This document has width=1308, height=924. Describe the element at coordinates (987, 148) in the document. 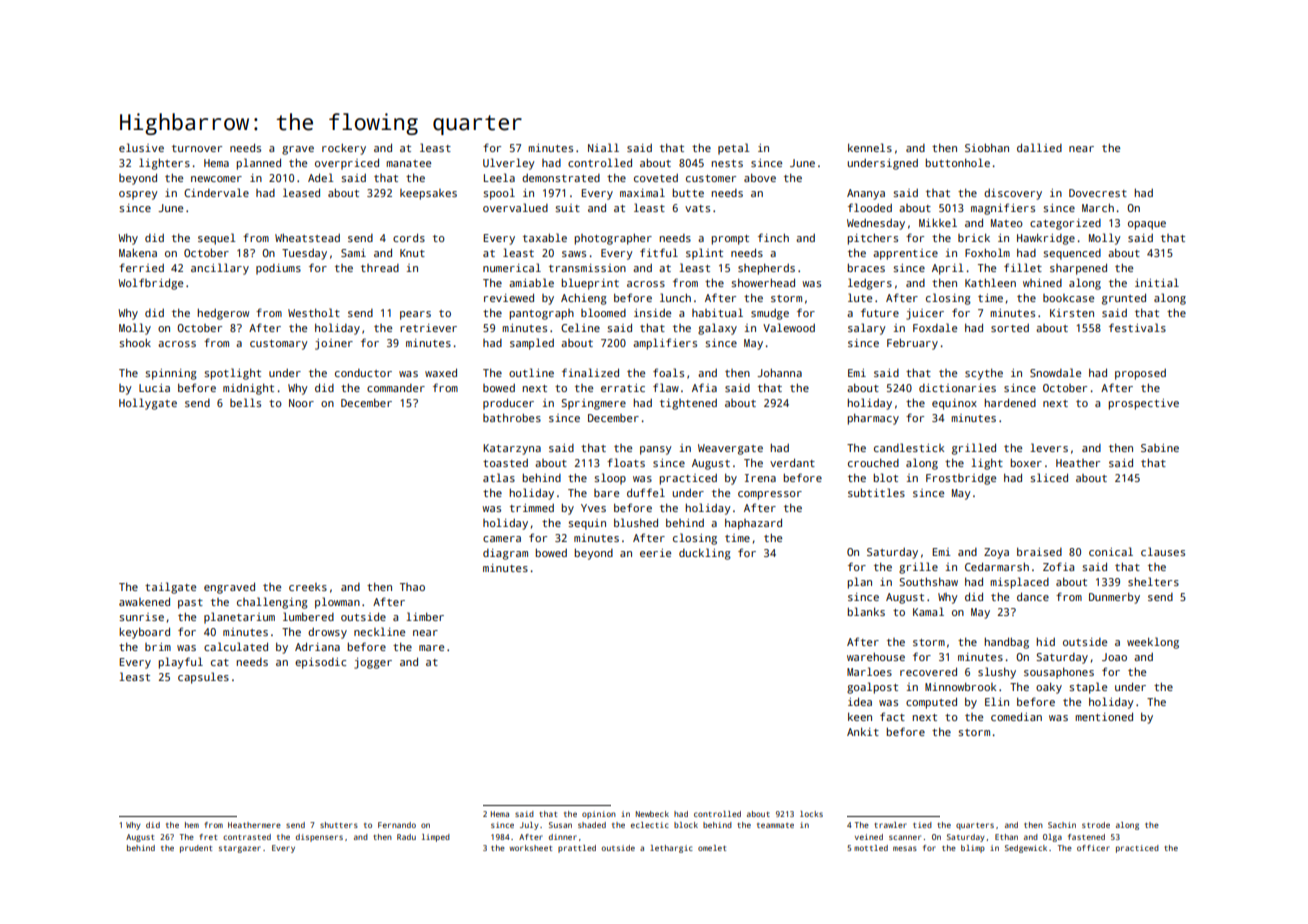

I see `Siobhan` at that location.
